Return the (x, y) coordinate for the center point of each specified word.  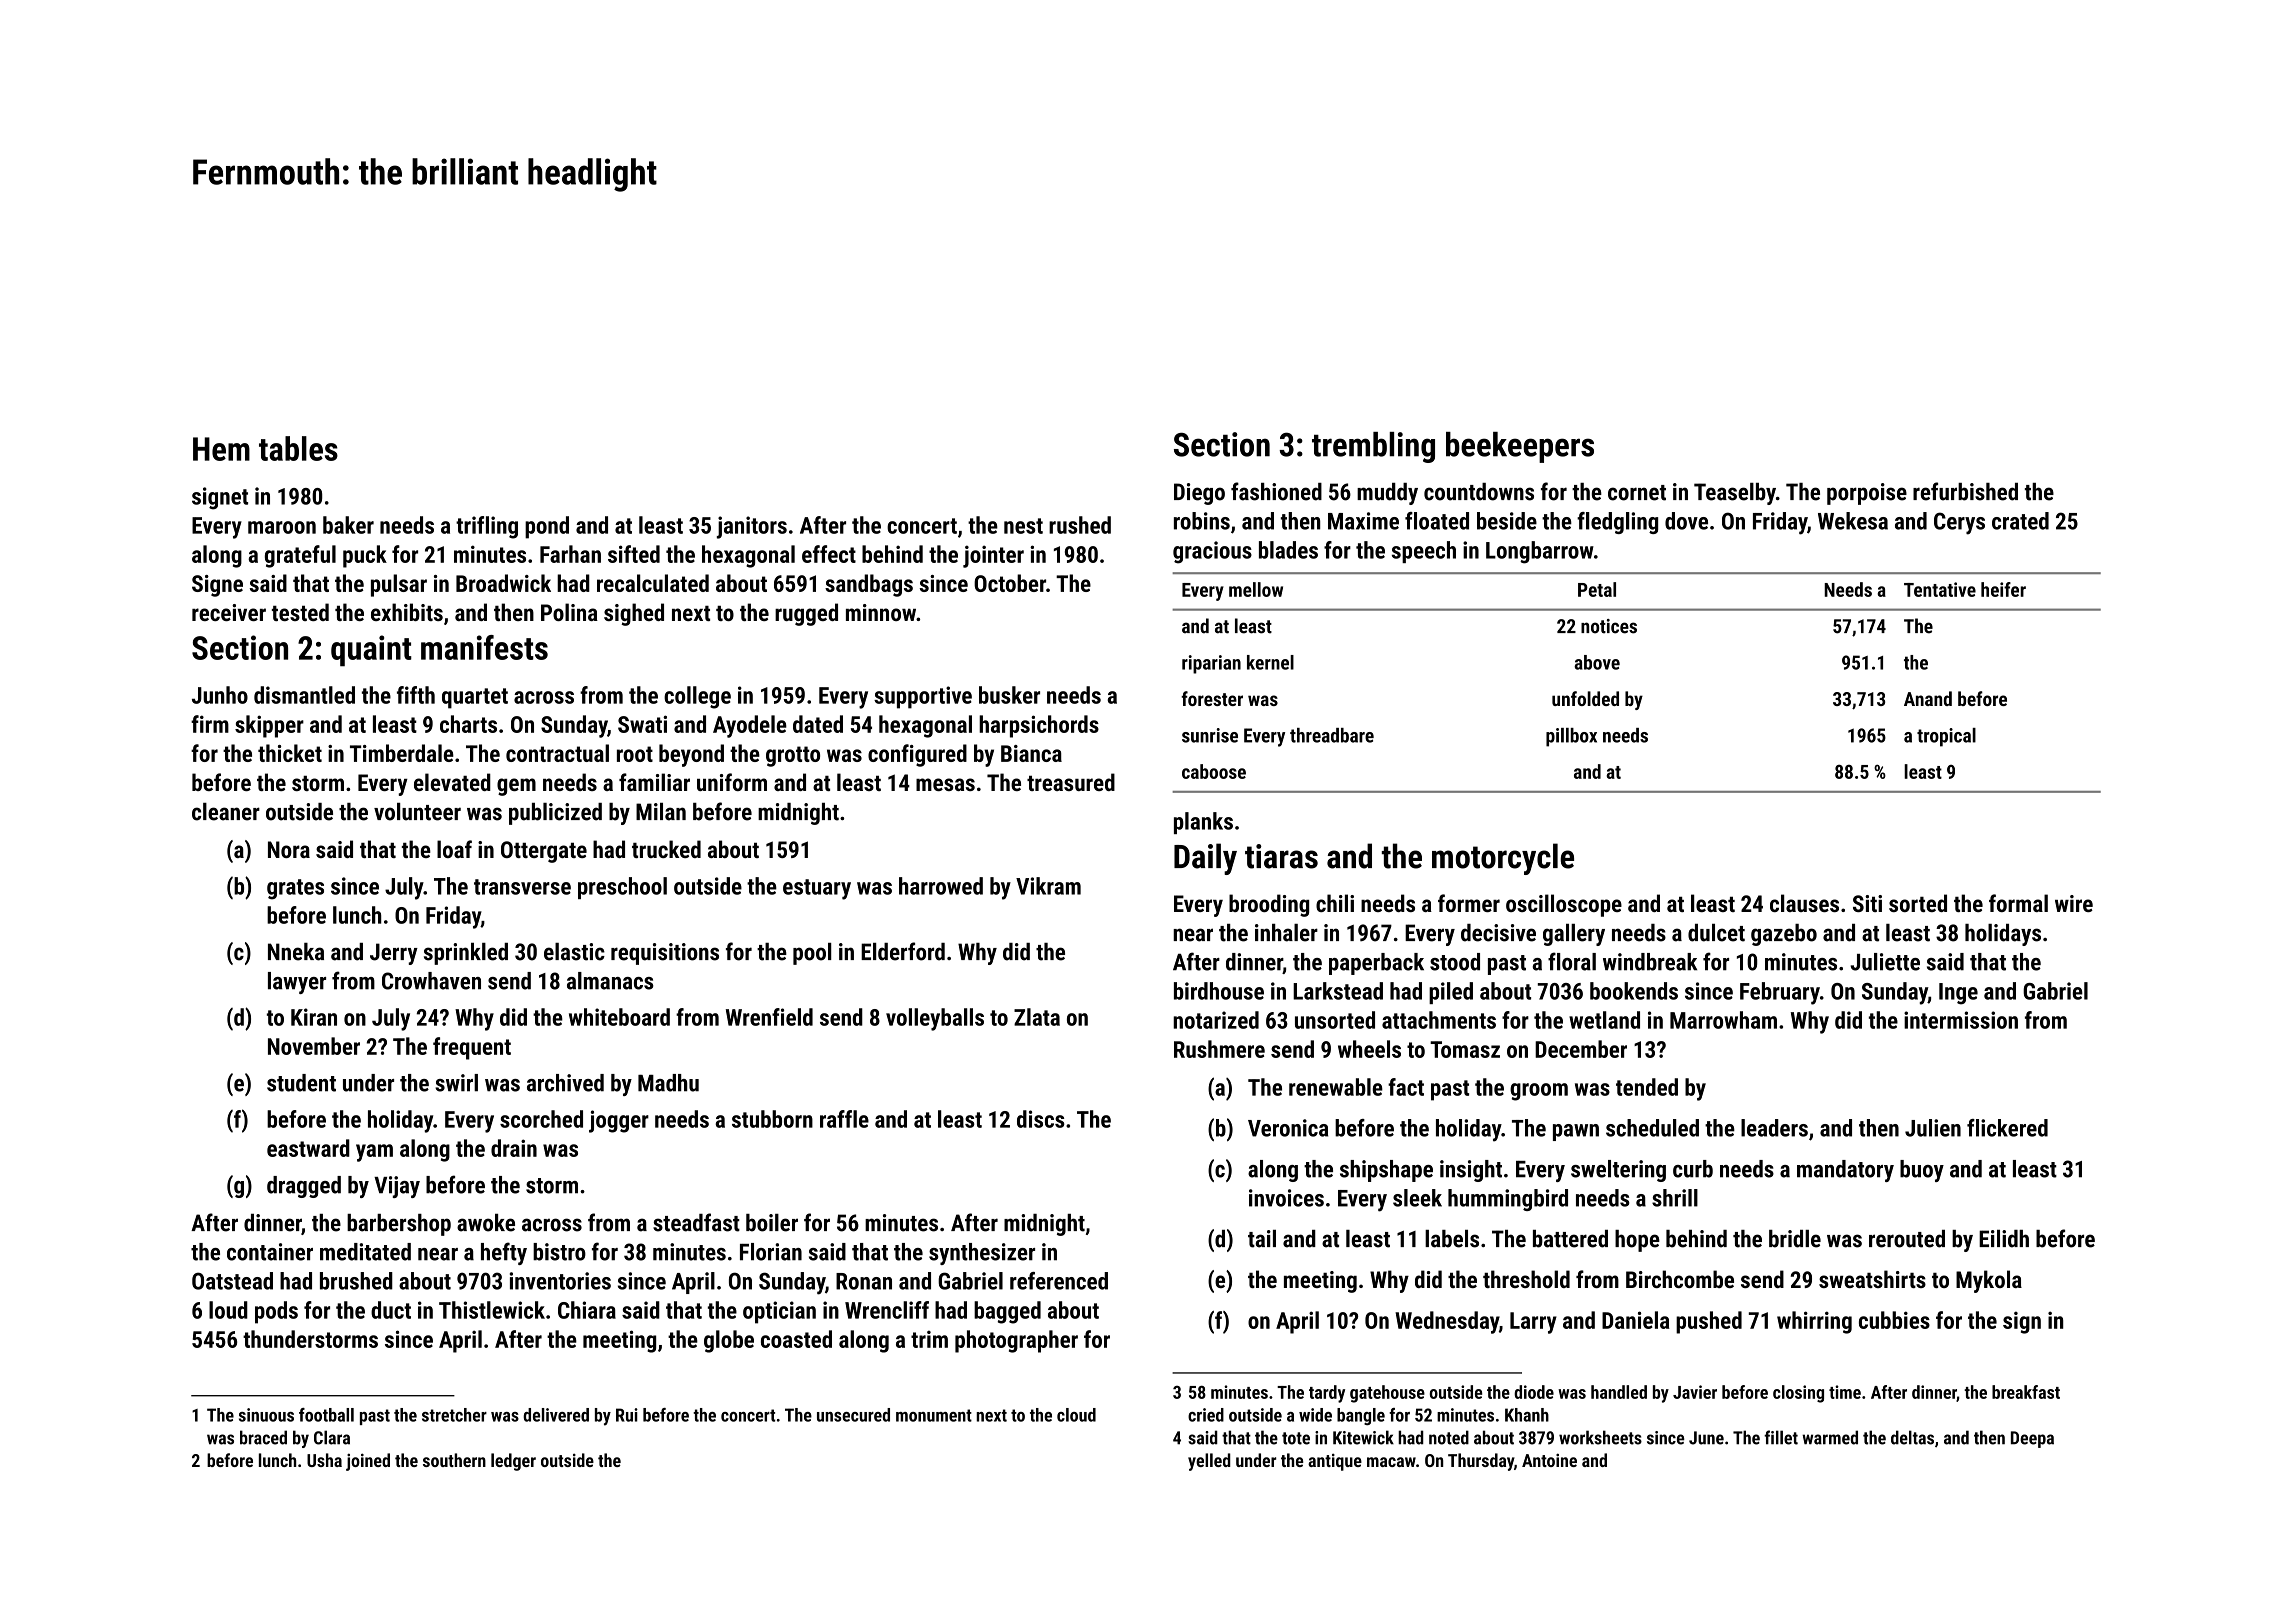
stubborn (772, 1119)
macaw (1391, 1462)
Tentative (1940, 589)
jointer (993, 556)
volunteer (417, 812)
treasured (1071, 782)
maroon (282, 527)
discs (1041, 1119)
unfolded (1585, 698)
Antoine (1549, 1460)
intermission (1961, 1020)
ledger (513, 1462)
